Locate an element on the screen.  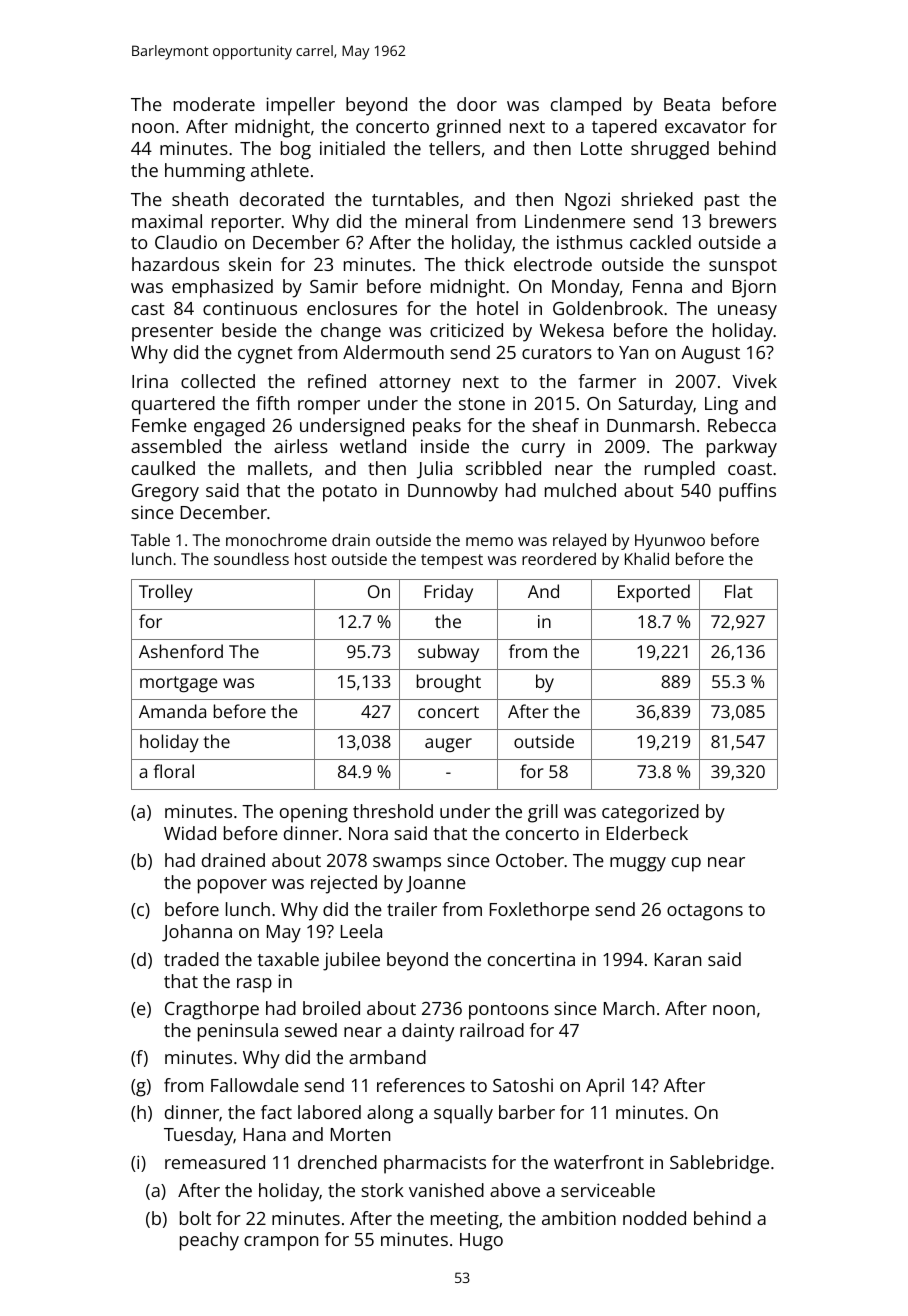
stone is located at coordinates (482, 404).
